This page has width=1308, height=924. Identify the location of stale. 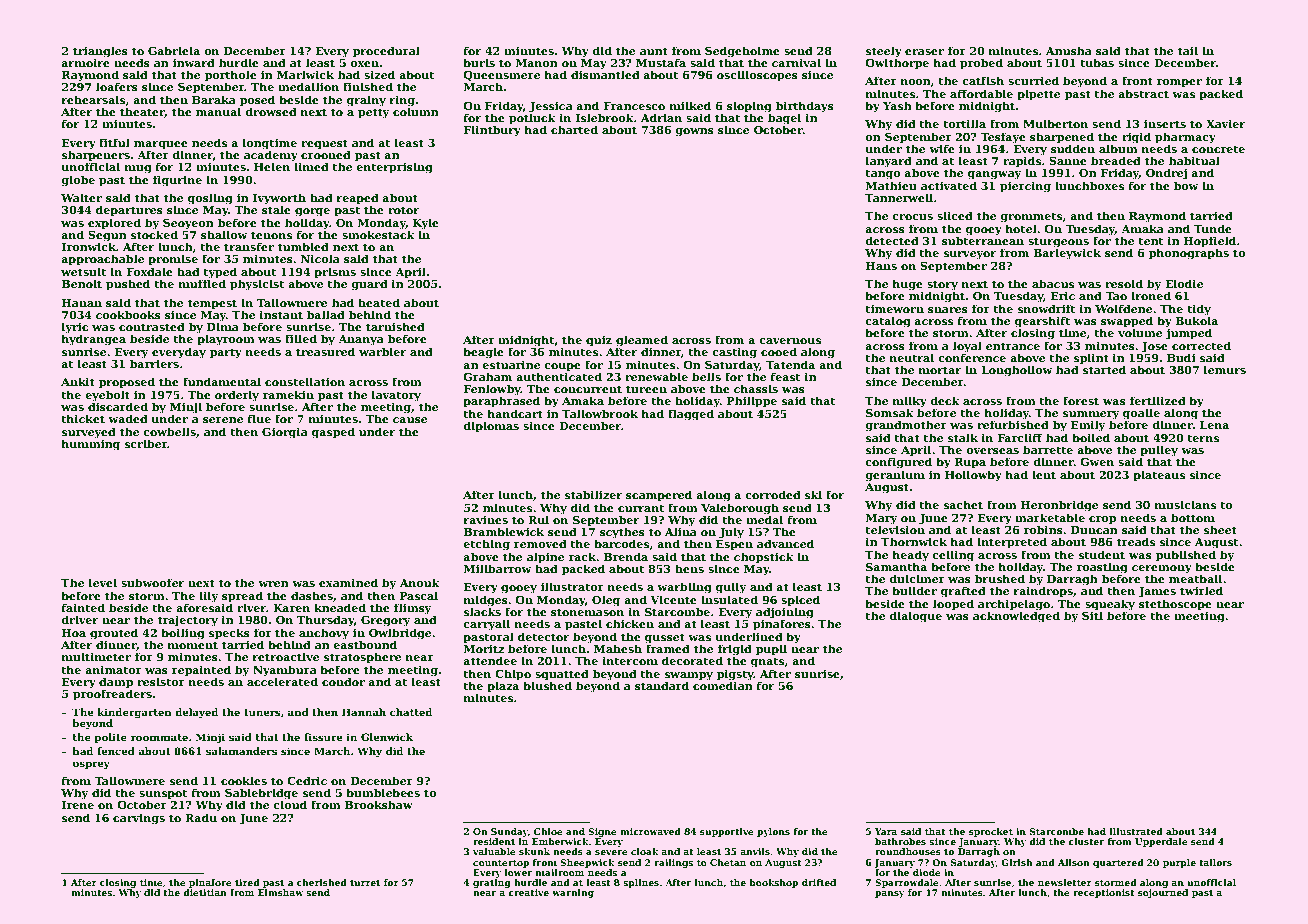
(276, 209).
